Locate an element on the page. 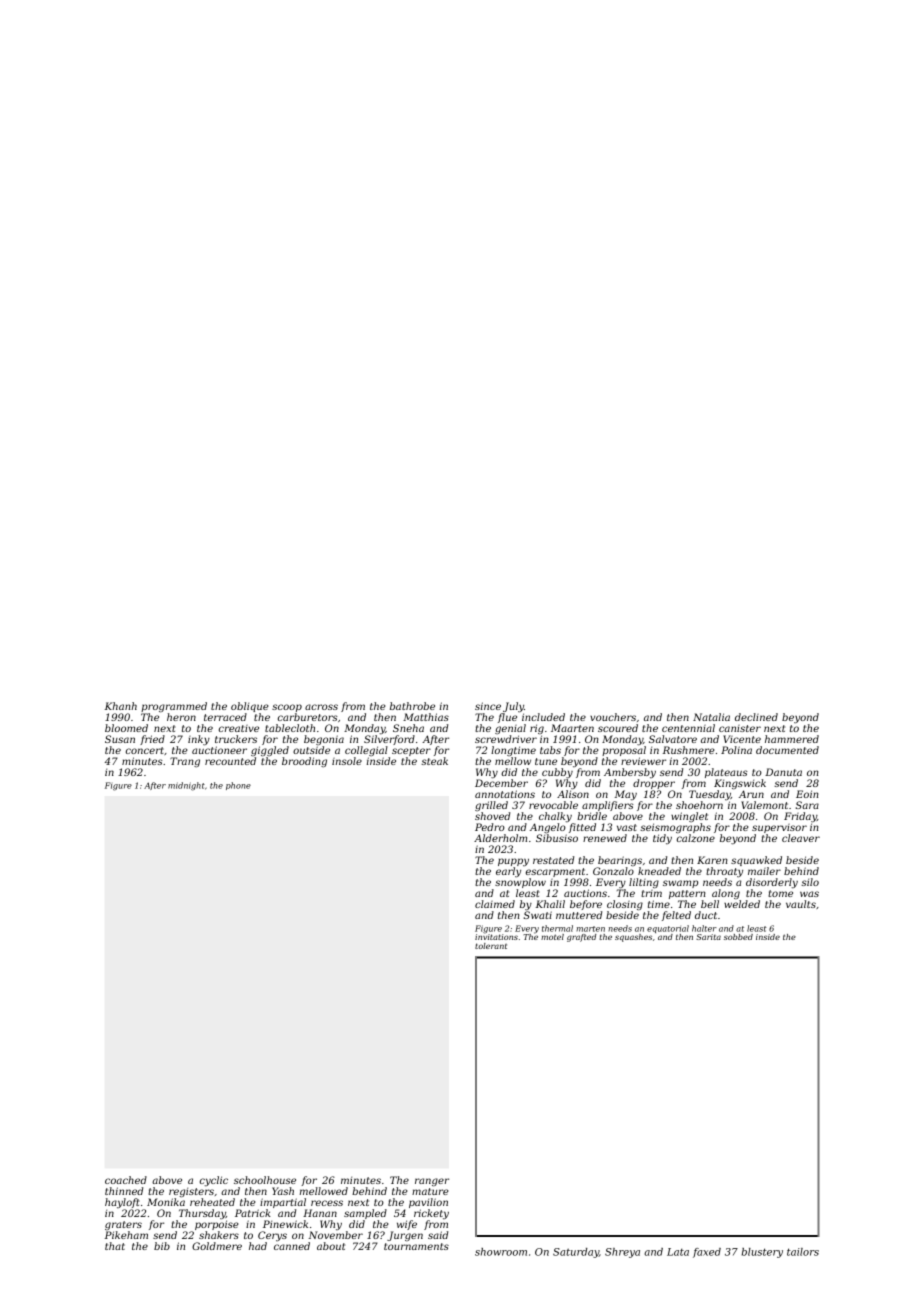 This page has height=1308, width=924. canned is located at coordinates (292, 1246).
